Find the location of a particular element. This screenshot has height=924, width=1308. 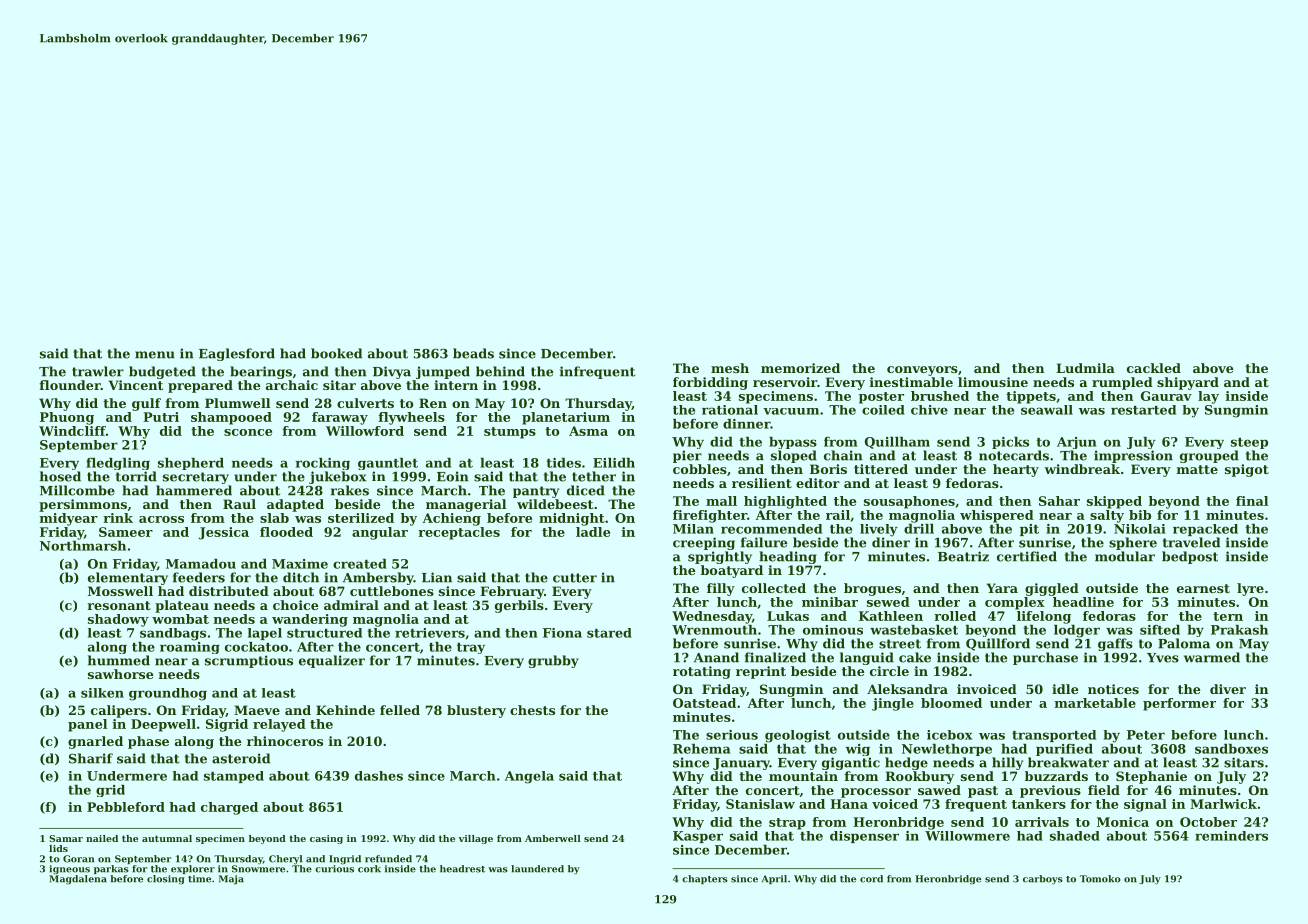

Wednesday is located at coordinates (712, 617).
